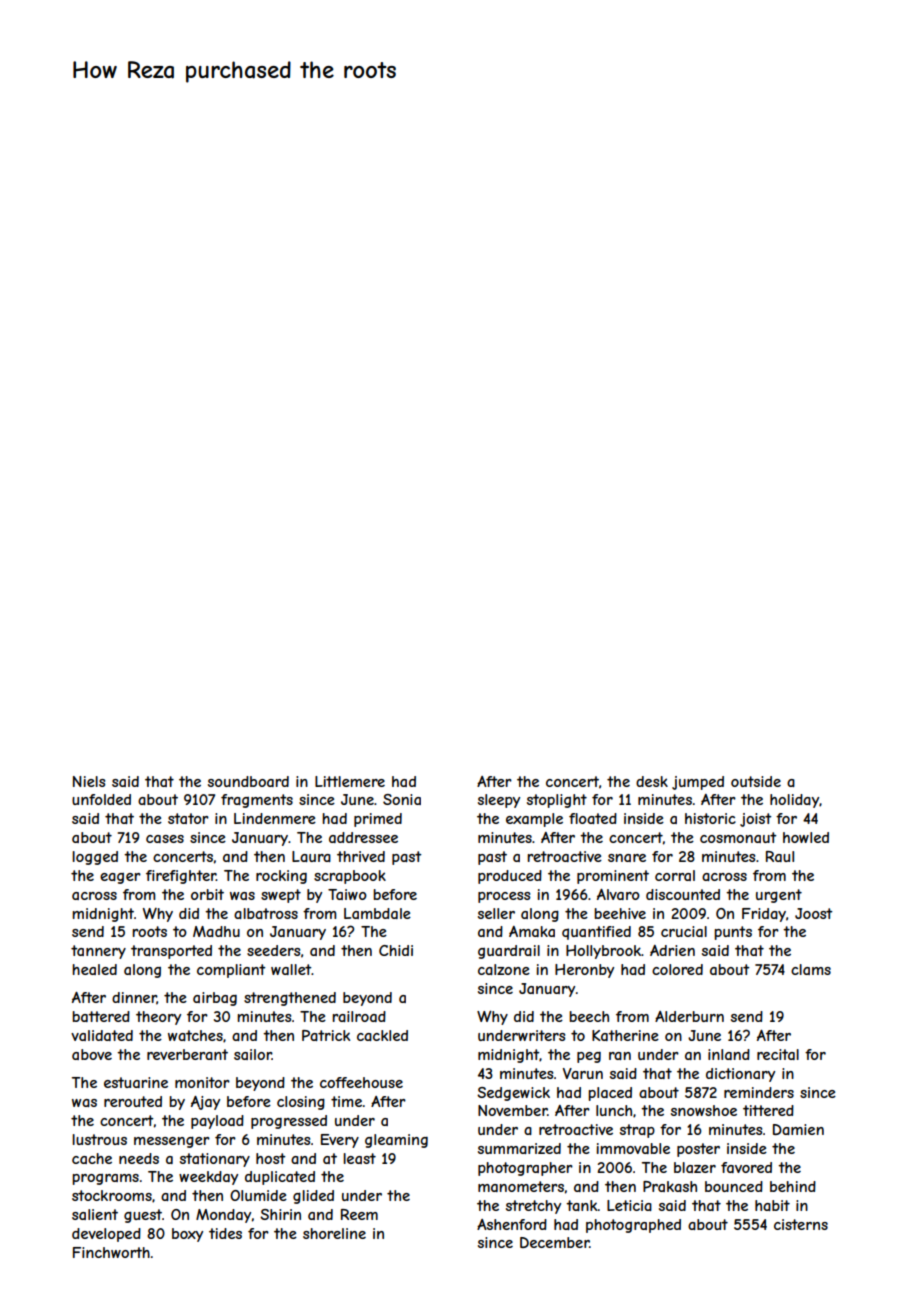 This image has width=908, height=1316. Describe the element at coordinates (811, 969) in the image. I see `clams` at that location.
